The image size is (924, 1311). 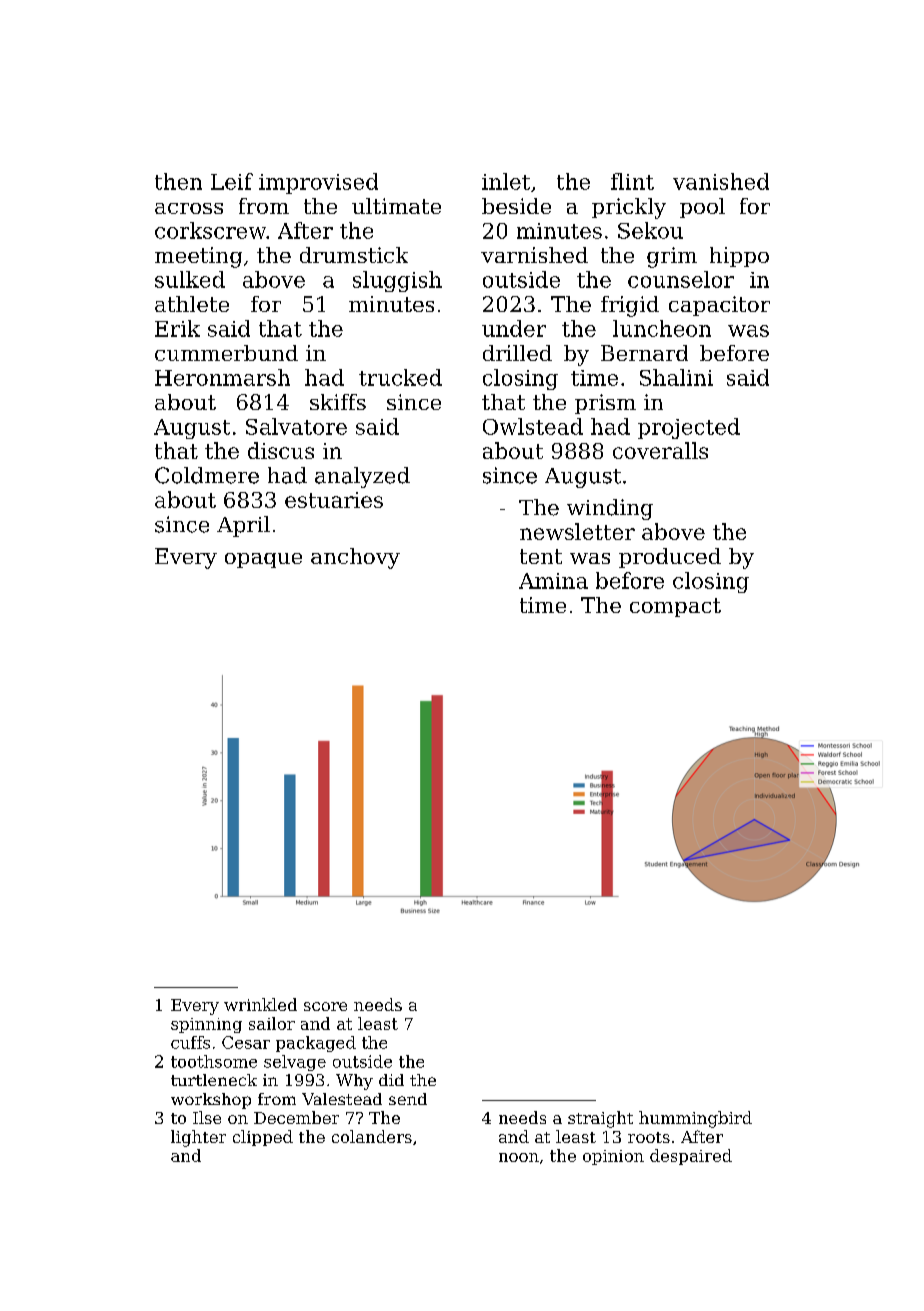 I want to click on score, so click(x=325, y=1006).
